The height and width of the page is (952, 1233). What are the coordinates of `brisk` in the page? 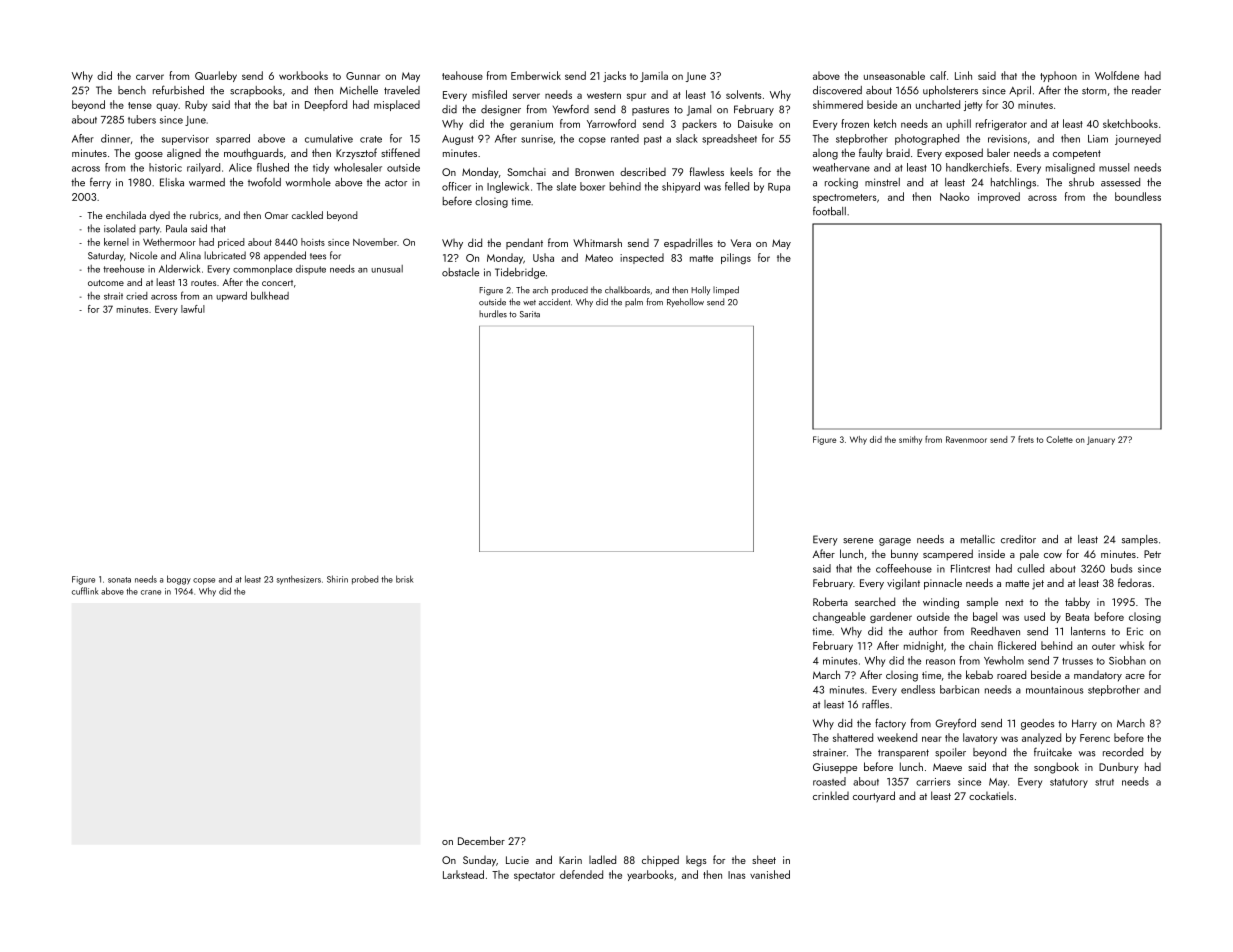 It's located at (404, 579).
